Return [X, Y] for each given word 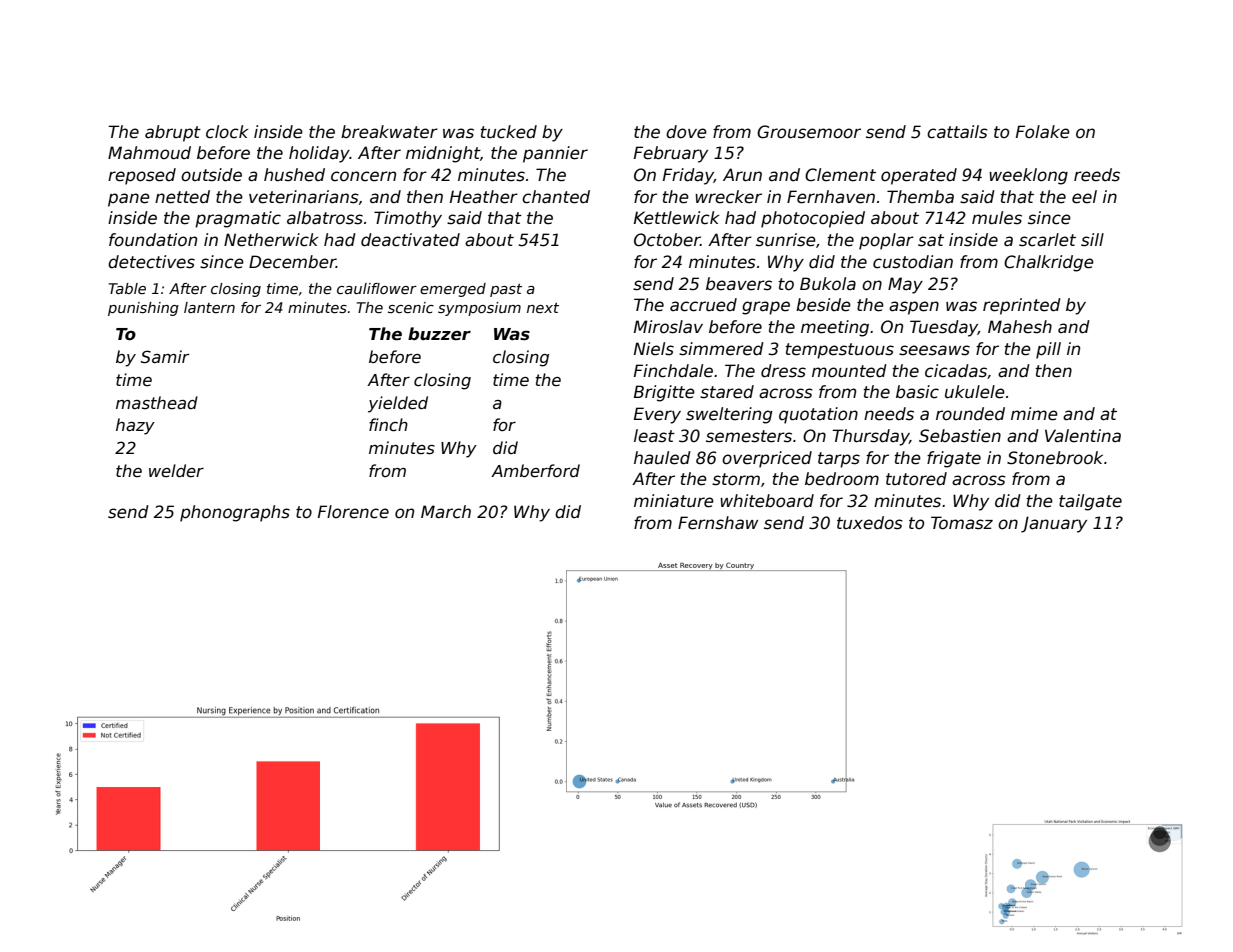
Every [657, 415]
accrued [703, 305]
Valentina [1083, 436]
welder [176, 471]
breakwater [389, 132]
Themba [920, 197]
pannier [555, 154]
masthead [157, 403]
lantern [209, 307]
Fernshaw [718, 523]
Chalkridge [1049, 263]
